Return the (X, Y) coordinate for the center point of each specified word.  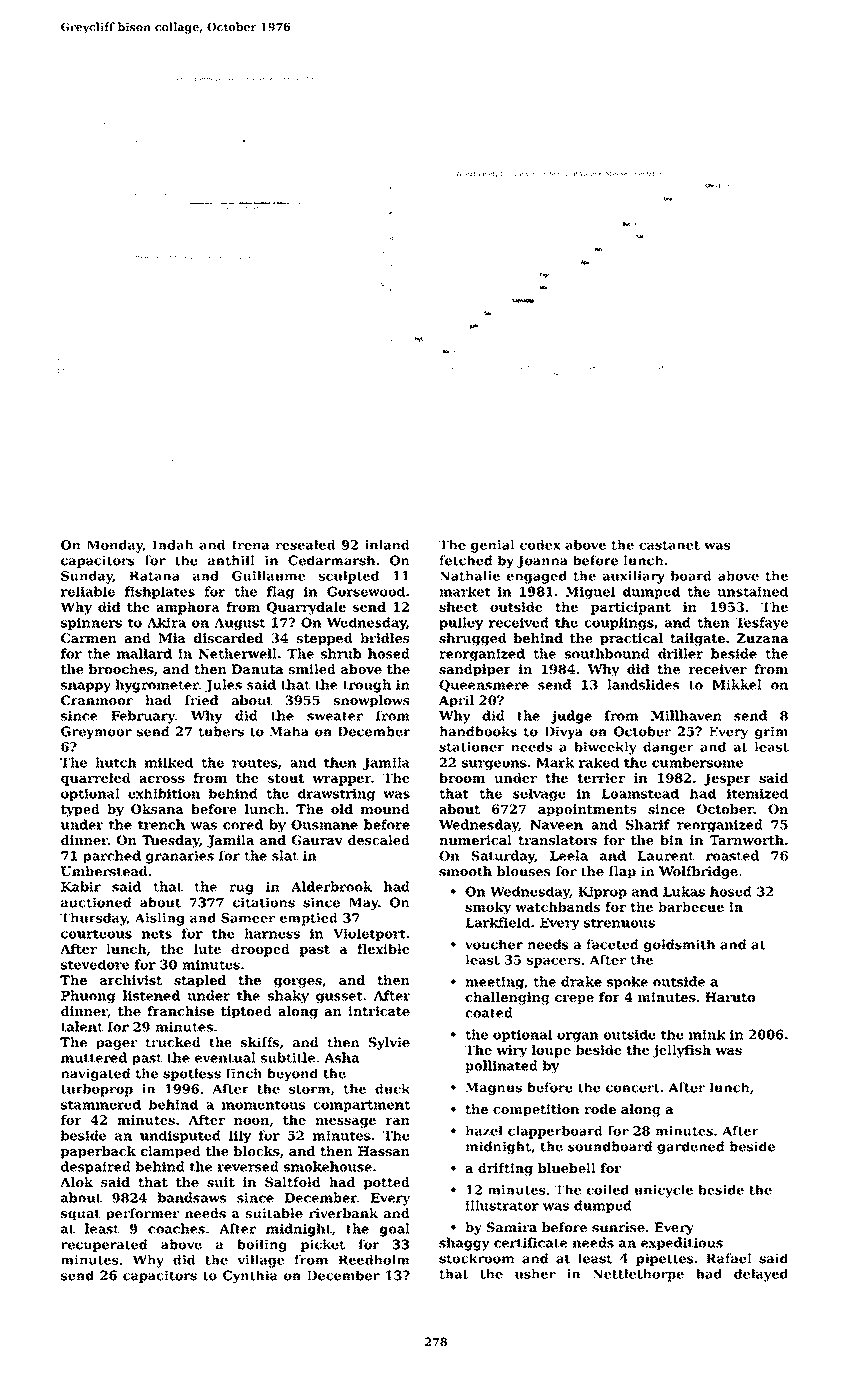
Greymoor (96, 732)
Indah (173, 545)
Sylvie (389, 1043)
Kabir (81, 886)
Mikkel (737, 684)
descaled (379, 840)
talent (82, 1026)
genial (492, 546)
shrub (341, 653)
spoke (627, 982)
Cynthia (250, 1276)
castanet (669, 545)
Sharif (648, 824)
